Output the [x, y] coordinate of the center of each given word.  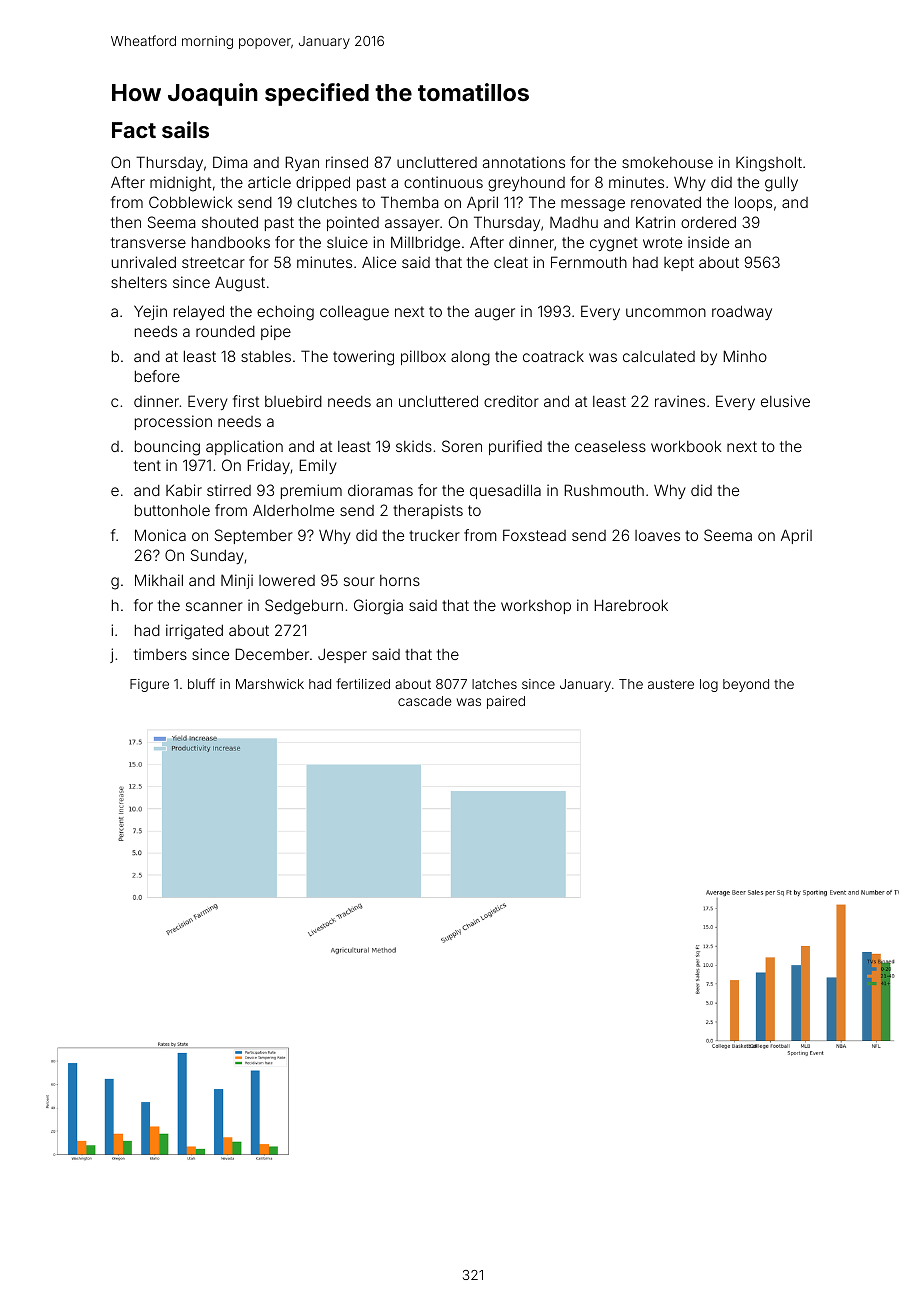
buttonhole [172, 510]
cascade [424, 701]
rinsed [347, 162]
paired [506, 702]
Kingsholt [769, 164]
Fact [134, 130]
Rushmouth [604, 490]
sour [359, 581]
